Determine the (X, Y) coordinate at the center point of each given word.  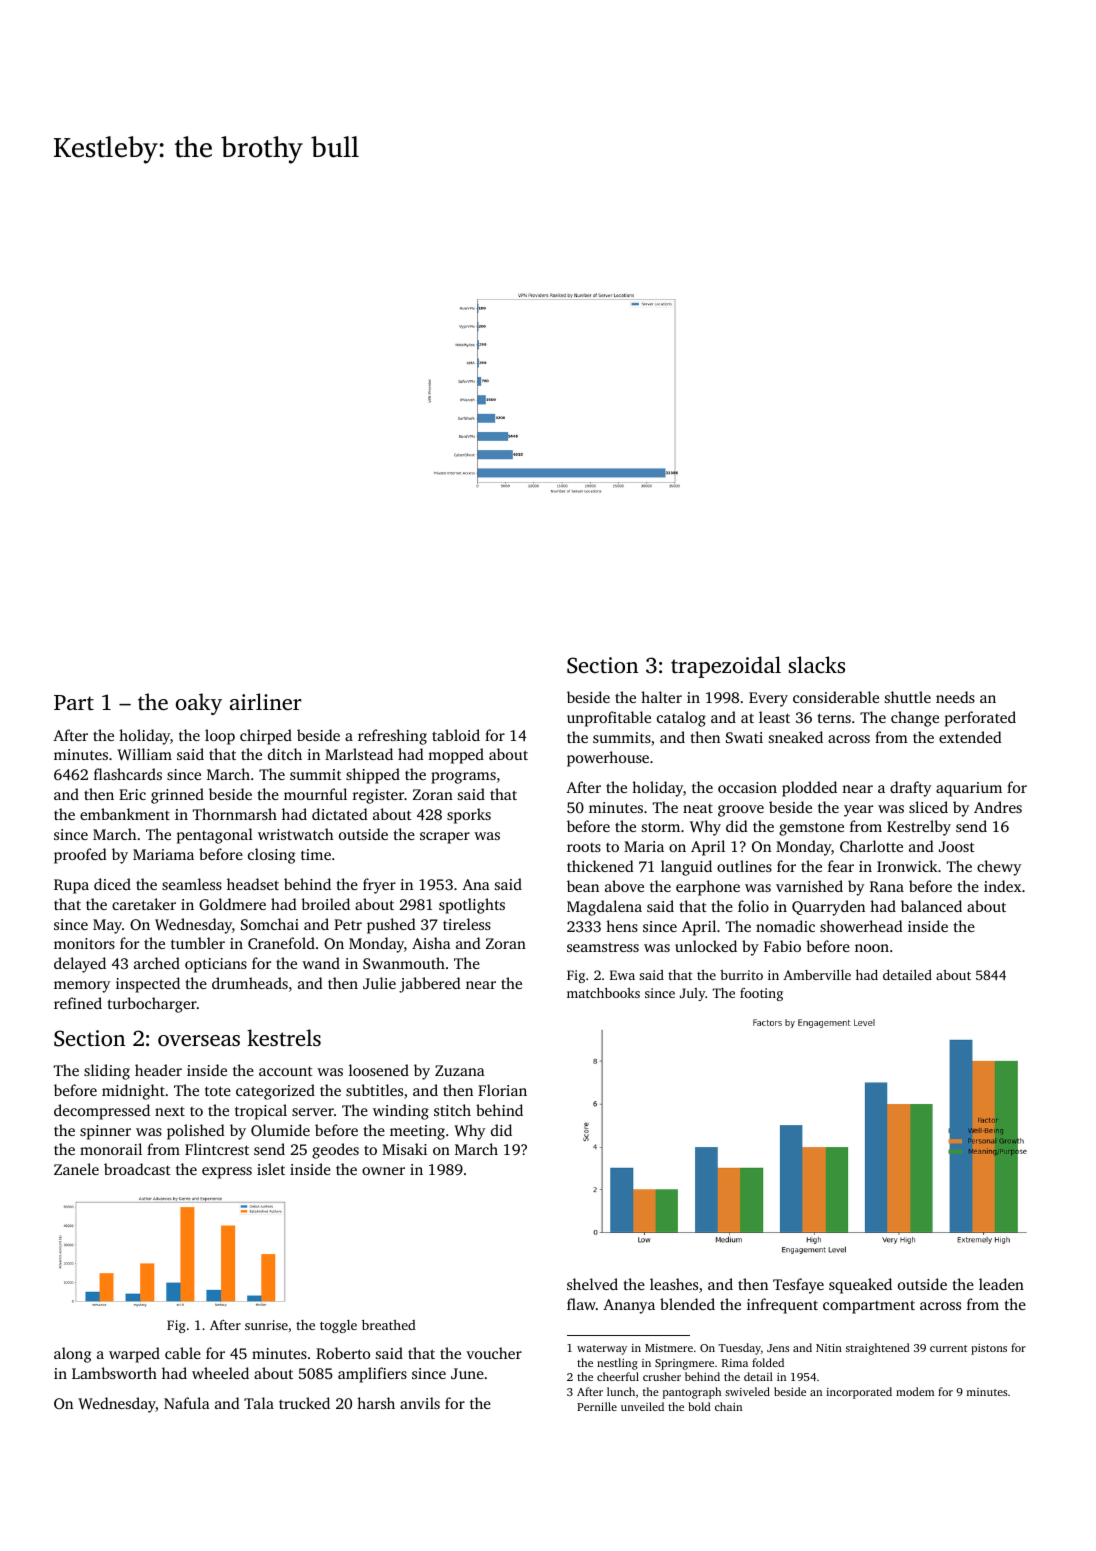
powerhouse (608, 759)
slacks (817, 664)
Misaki (404, 1149)
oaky (199, 704)
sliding (107, 1072)
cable (183, 1353)
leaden (1001, 1284)
